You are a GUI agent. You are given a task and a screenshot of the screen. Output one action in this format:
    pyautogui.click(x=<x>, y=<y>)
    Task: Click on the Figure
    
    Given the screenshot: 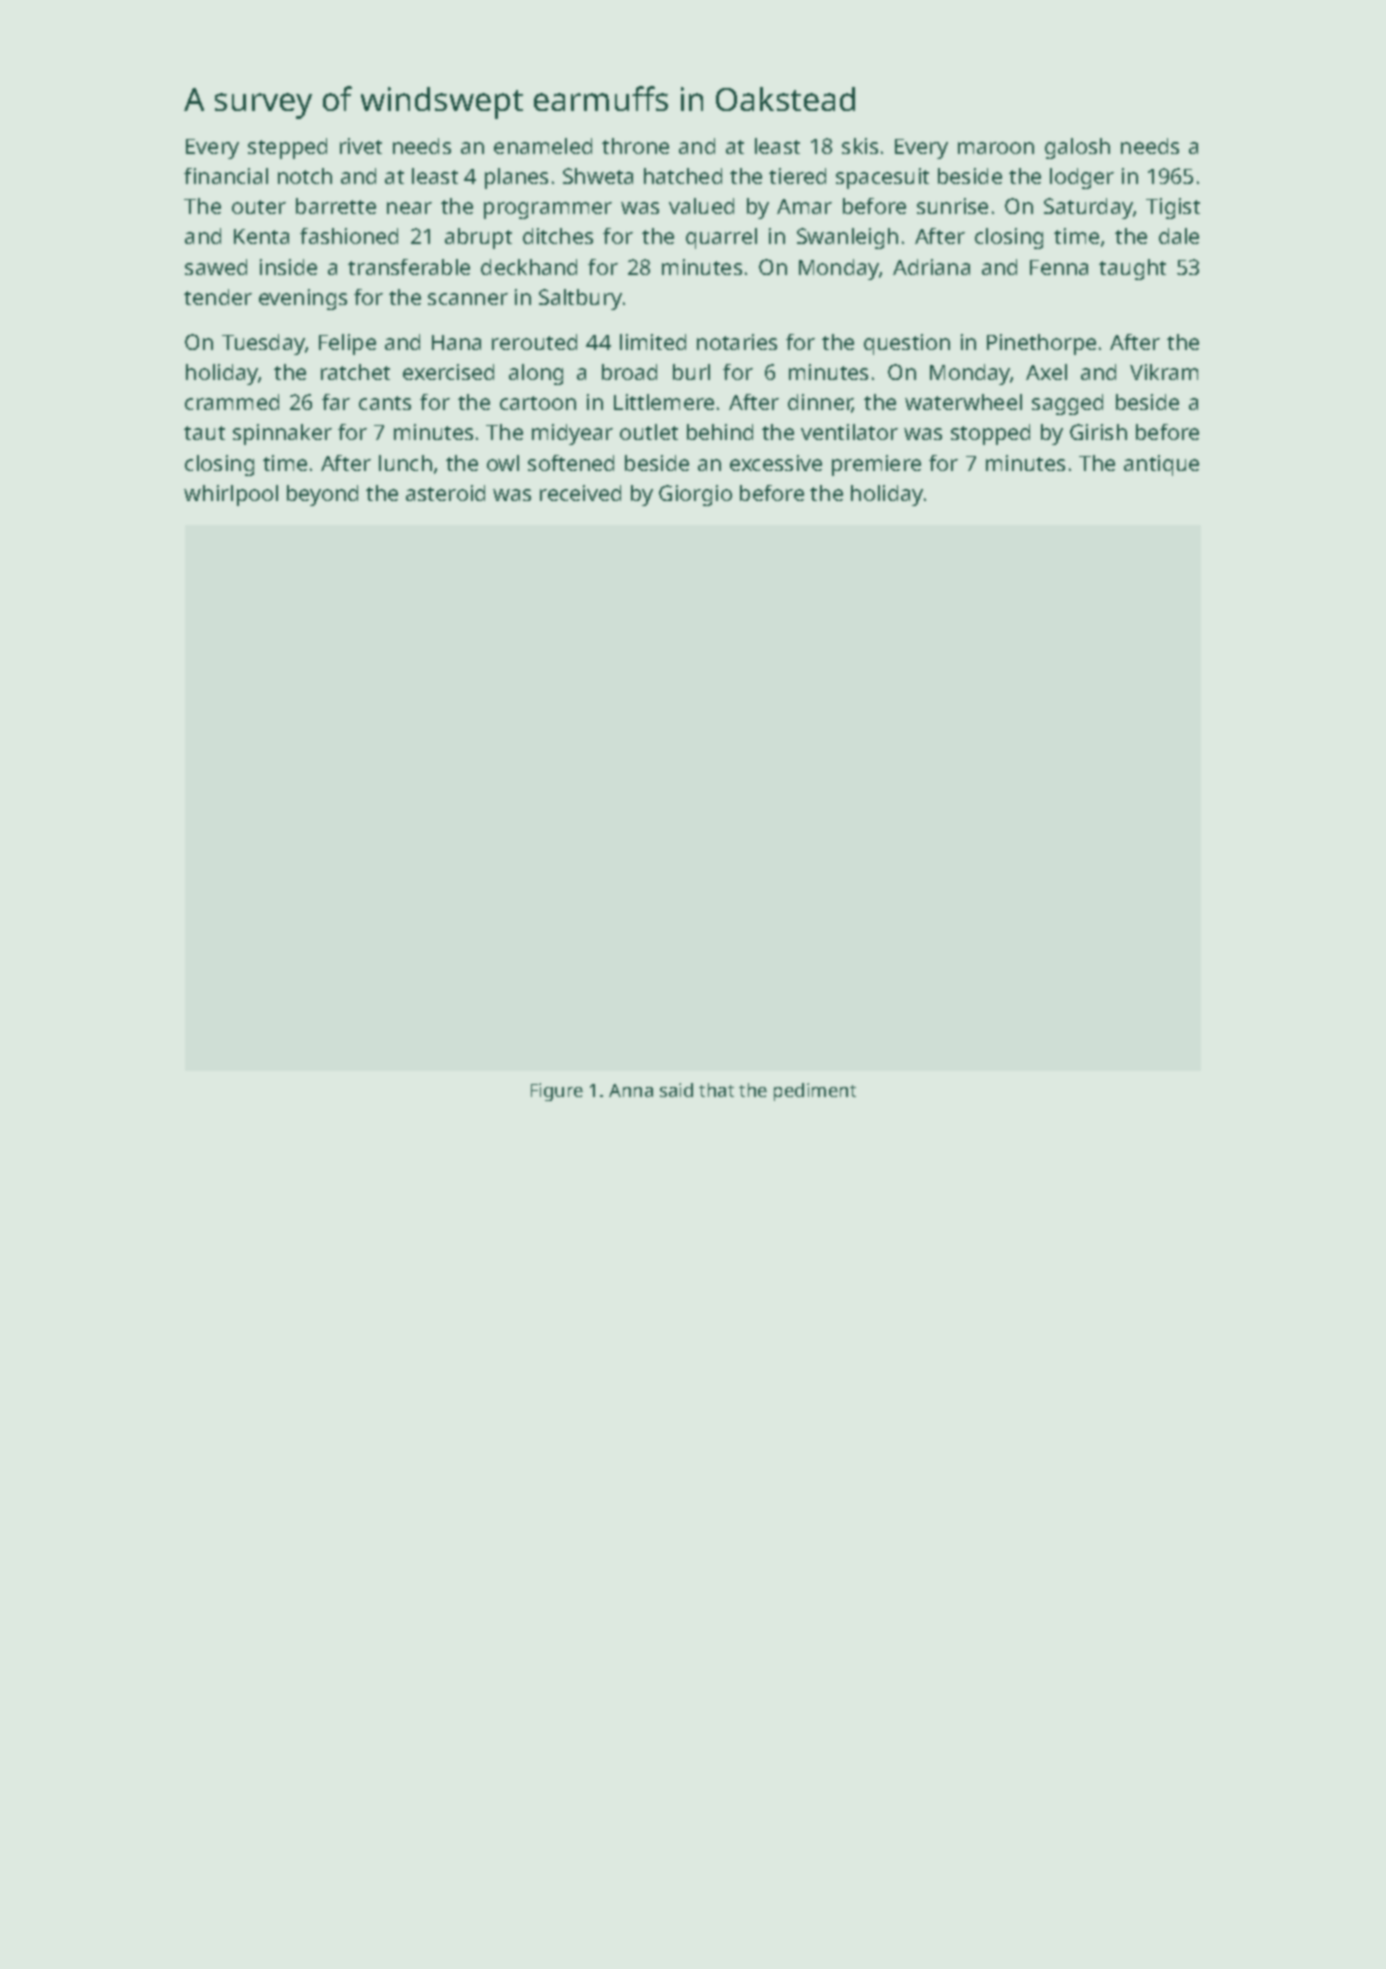 What is the action you would take?
    pyautogui.click(x=557, y=1092)
